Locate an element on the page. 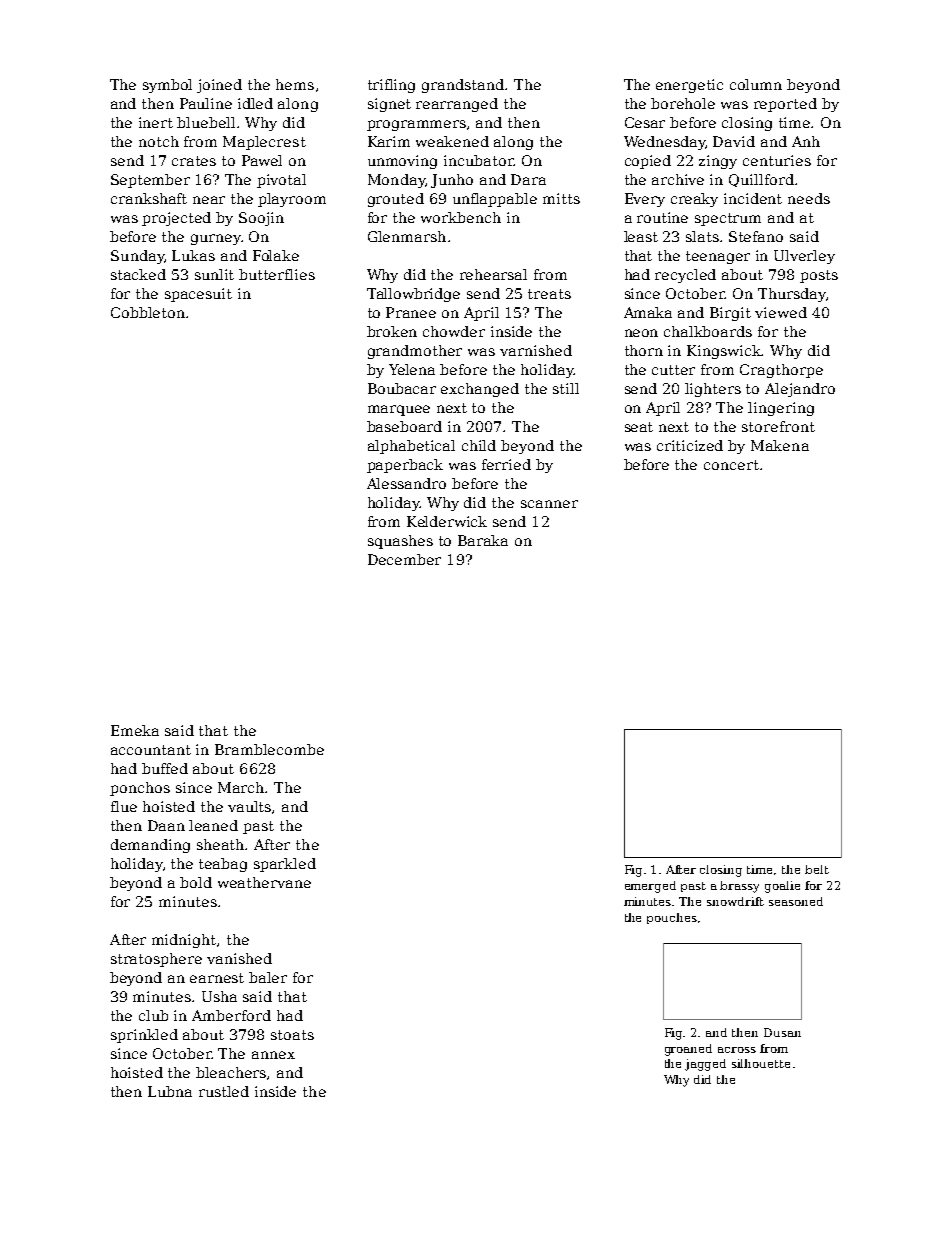 This image has height=1233, width=952. notch is located at coordinates (159, 141).
